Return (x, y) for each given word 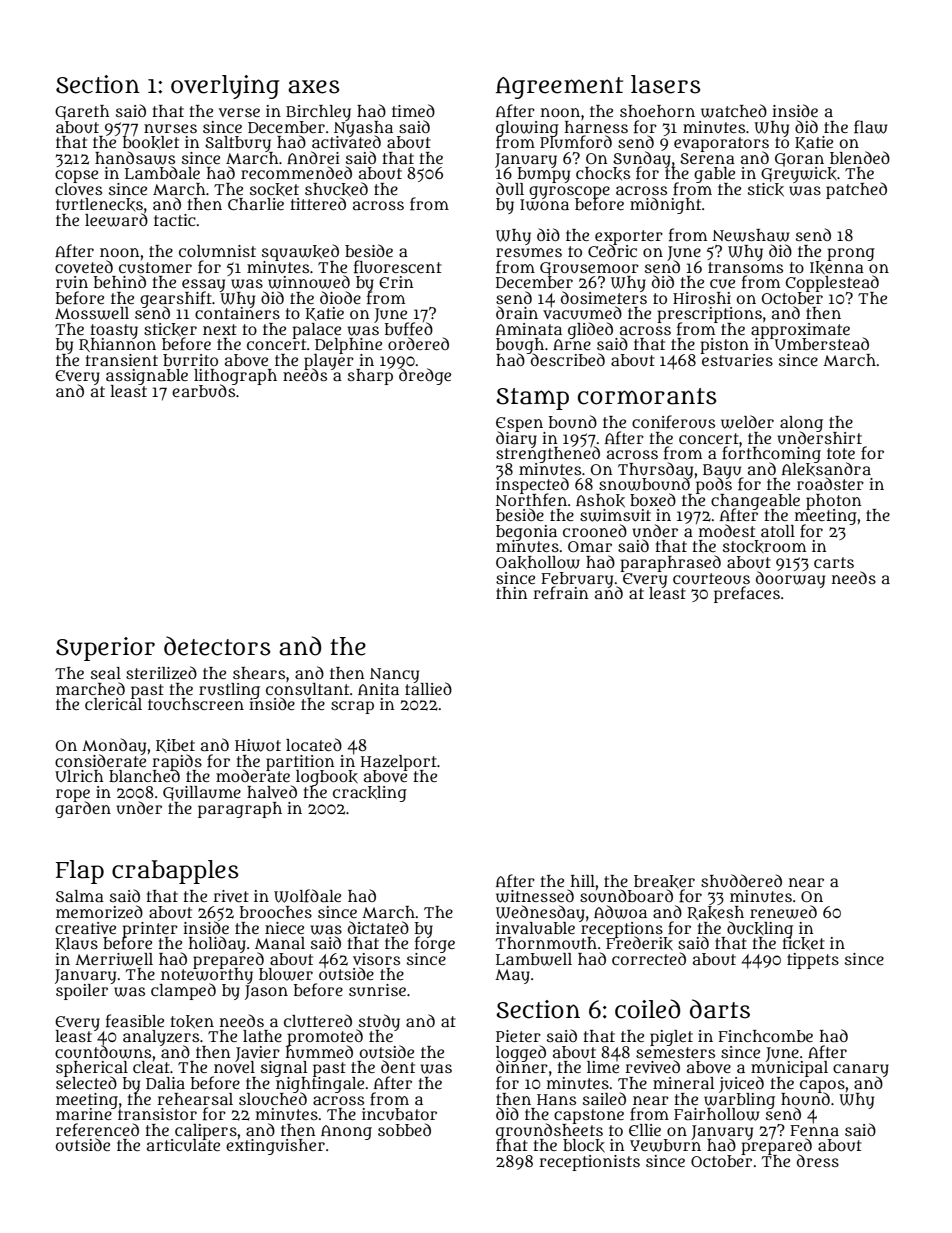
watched (734, 111)
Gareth (82, 112)
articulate (183, 1145)
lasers (666, 84)
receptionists (589, 1163)
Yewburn (665, 1145)
